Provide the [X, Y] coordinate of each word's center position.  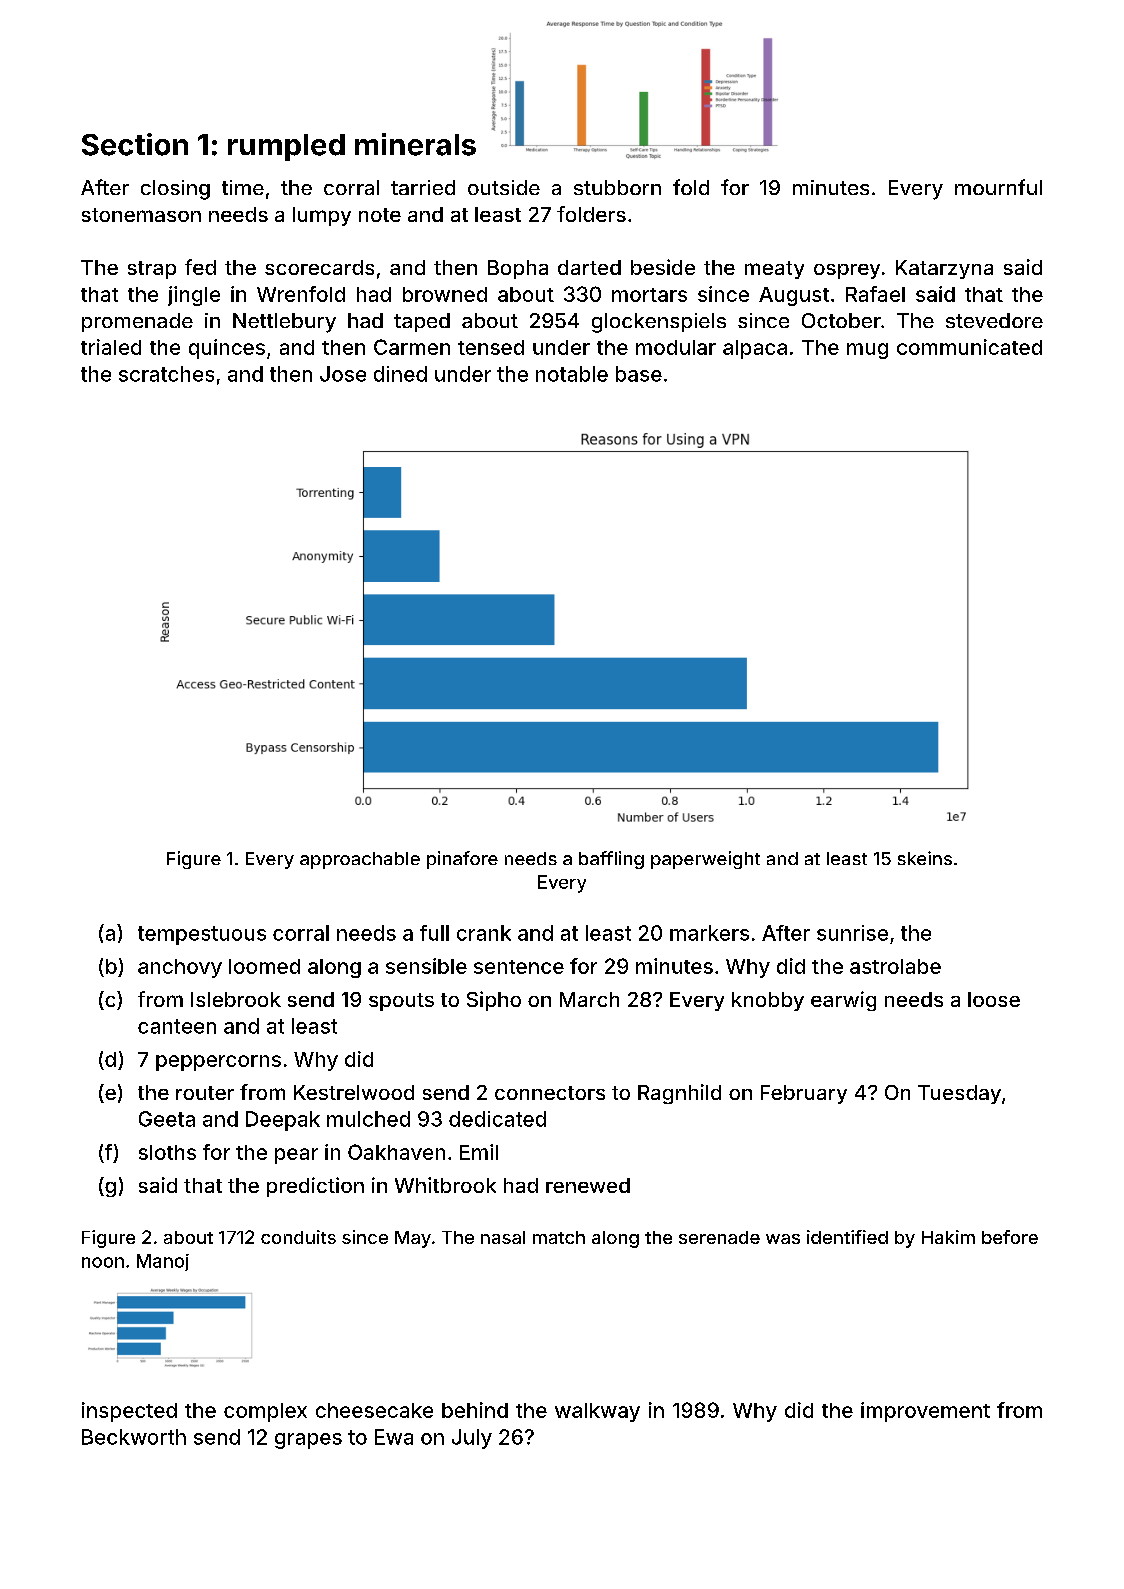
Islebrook [236, 999]
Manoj [163, 1262]
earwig [843, 1001]
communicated [969, 347]
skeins [925, 858]
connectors [550, 1093]
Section [135, 144]
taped [422, 322]
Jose [343, 374]
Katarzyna [944, 269]
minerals [415, 144]
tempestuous [202, 935]
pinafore [462, 860]
